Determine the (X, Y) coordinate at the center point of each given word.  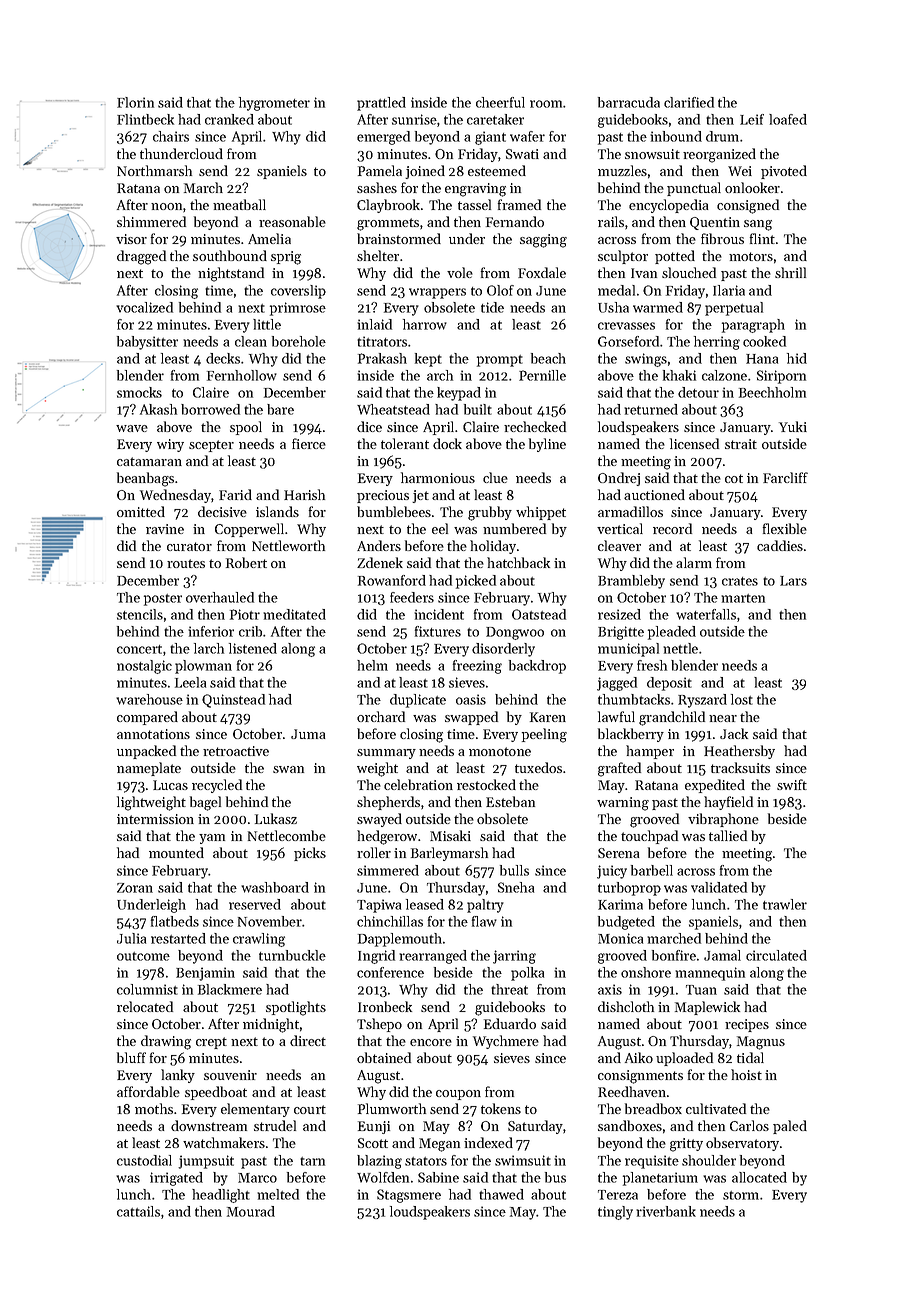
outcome (143, 956)
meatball (239, 204)
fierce (309, 443)
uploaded (684, 1059)
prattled (381, 104)
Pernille (542, 375)
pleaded (672, 633)
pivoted (784, 172)
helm (372, 665)
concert (139, 649)
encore (431, 1042)
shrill (790, 272)
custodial (144, 1160)
